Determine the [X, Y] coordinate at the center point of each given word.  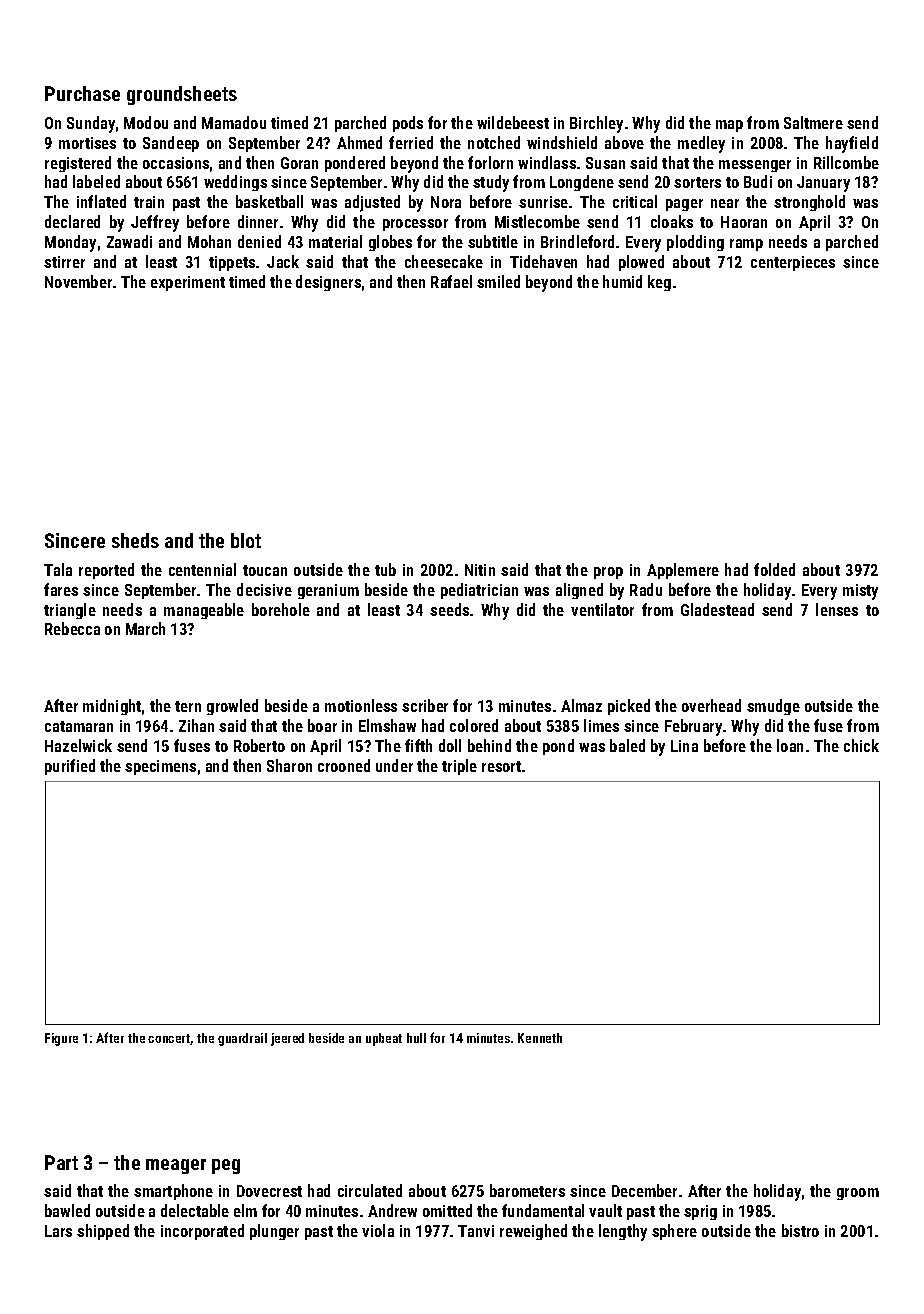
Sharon [289, 765]
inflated [101, 201]
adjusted [372, 203]
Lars [58, 1231]
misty [860, 592]
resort [501, 766]
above [624, 142]
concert [169, 1039]
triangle [70, 611]
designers [328, 283]
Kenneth [540, 1038]
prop [608, 573]
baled [627, 745]
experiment [188, 283]
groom [858, 1194]
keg [659, 283]
